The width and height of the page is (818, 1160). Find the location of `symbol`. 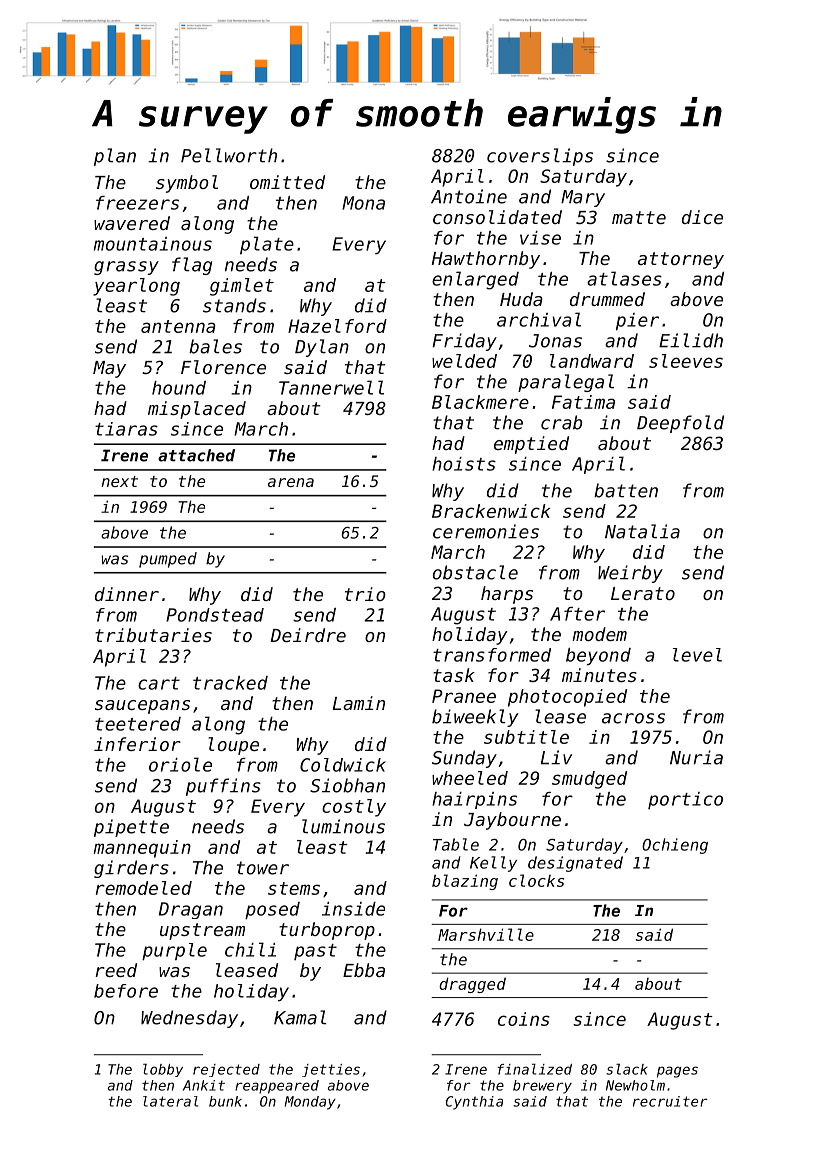

symbol is located at coordinates (187, 184).
